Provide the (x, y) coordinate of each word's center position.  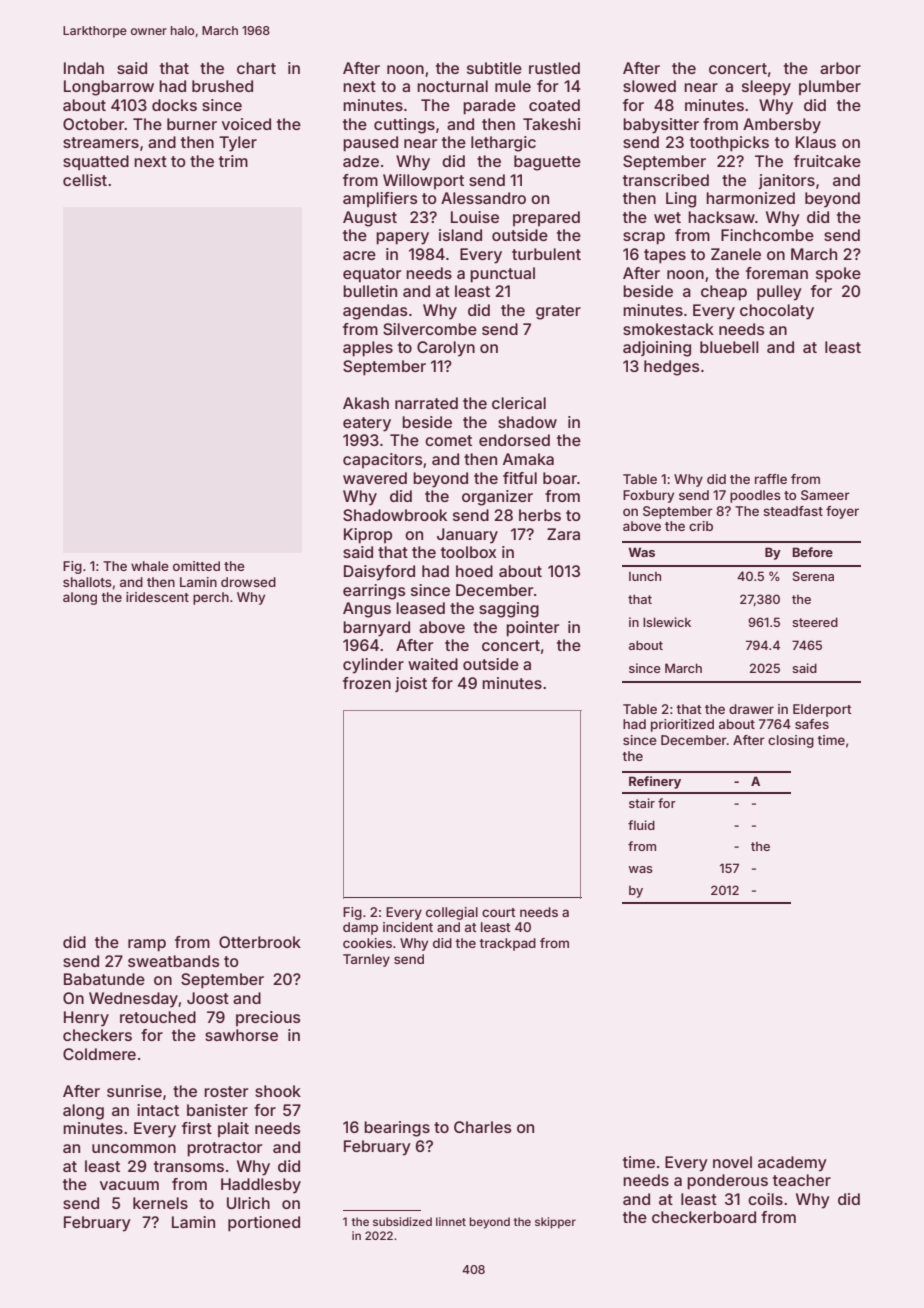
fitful (520, 478)
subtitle (494, 68)
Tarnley (366, 960)
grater (558, 312)
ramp (147, 945)
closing (791, 741)
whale (150, 566)
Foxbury (648, 496)
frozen (367, 683)
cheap (724, 293)
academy (792, 1164)
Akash (366, 403)
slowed (649, 86)
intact (158, 1110)
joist (411, 684)
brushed (222, 86)
